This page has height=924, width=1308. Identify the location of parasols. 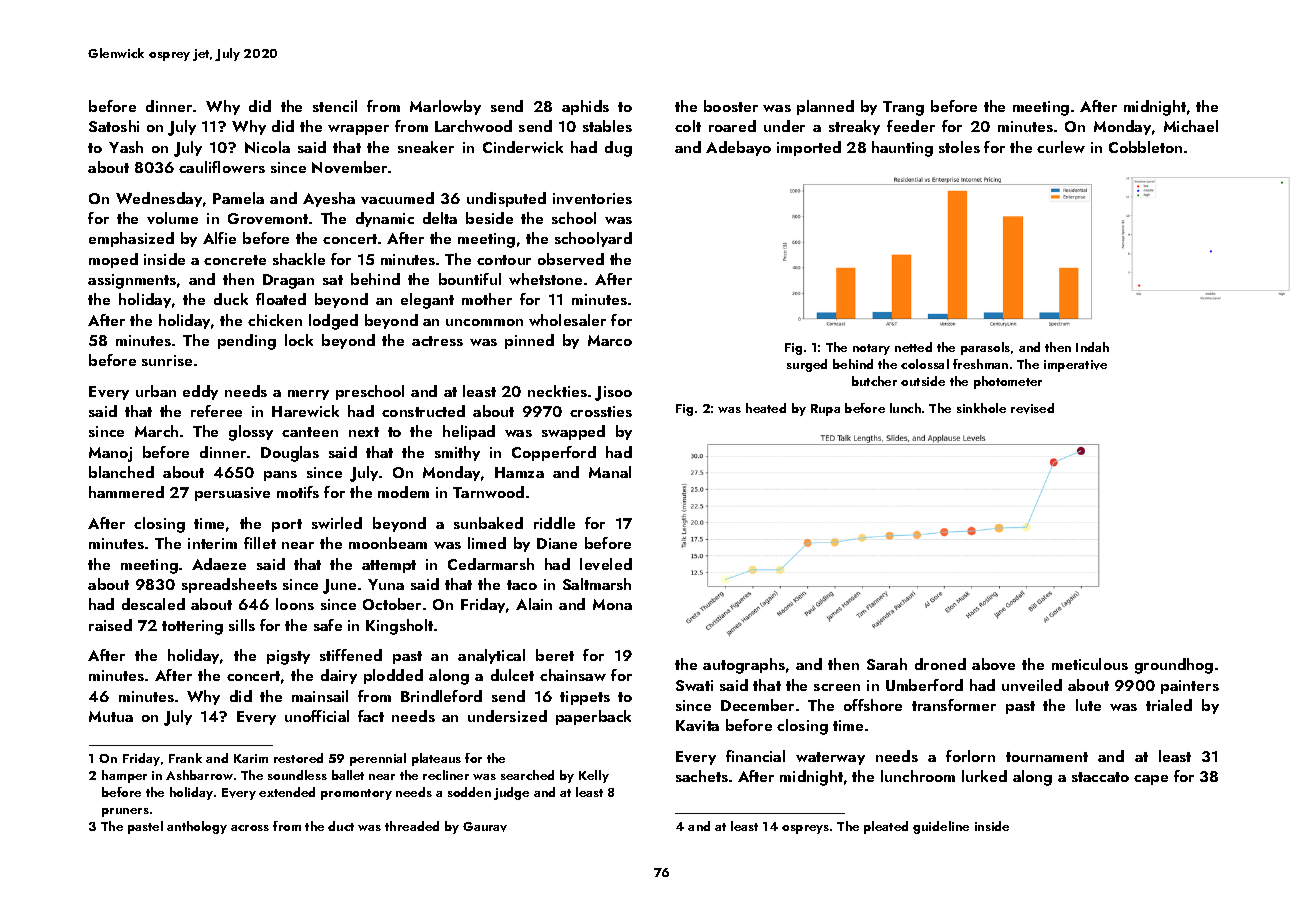
(985, 348).
